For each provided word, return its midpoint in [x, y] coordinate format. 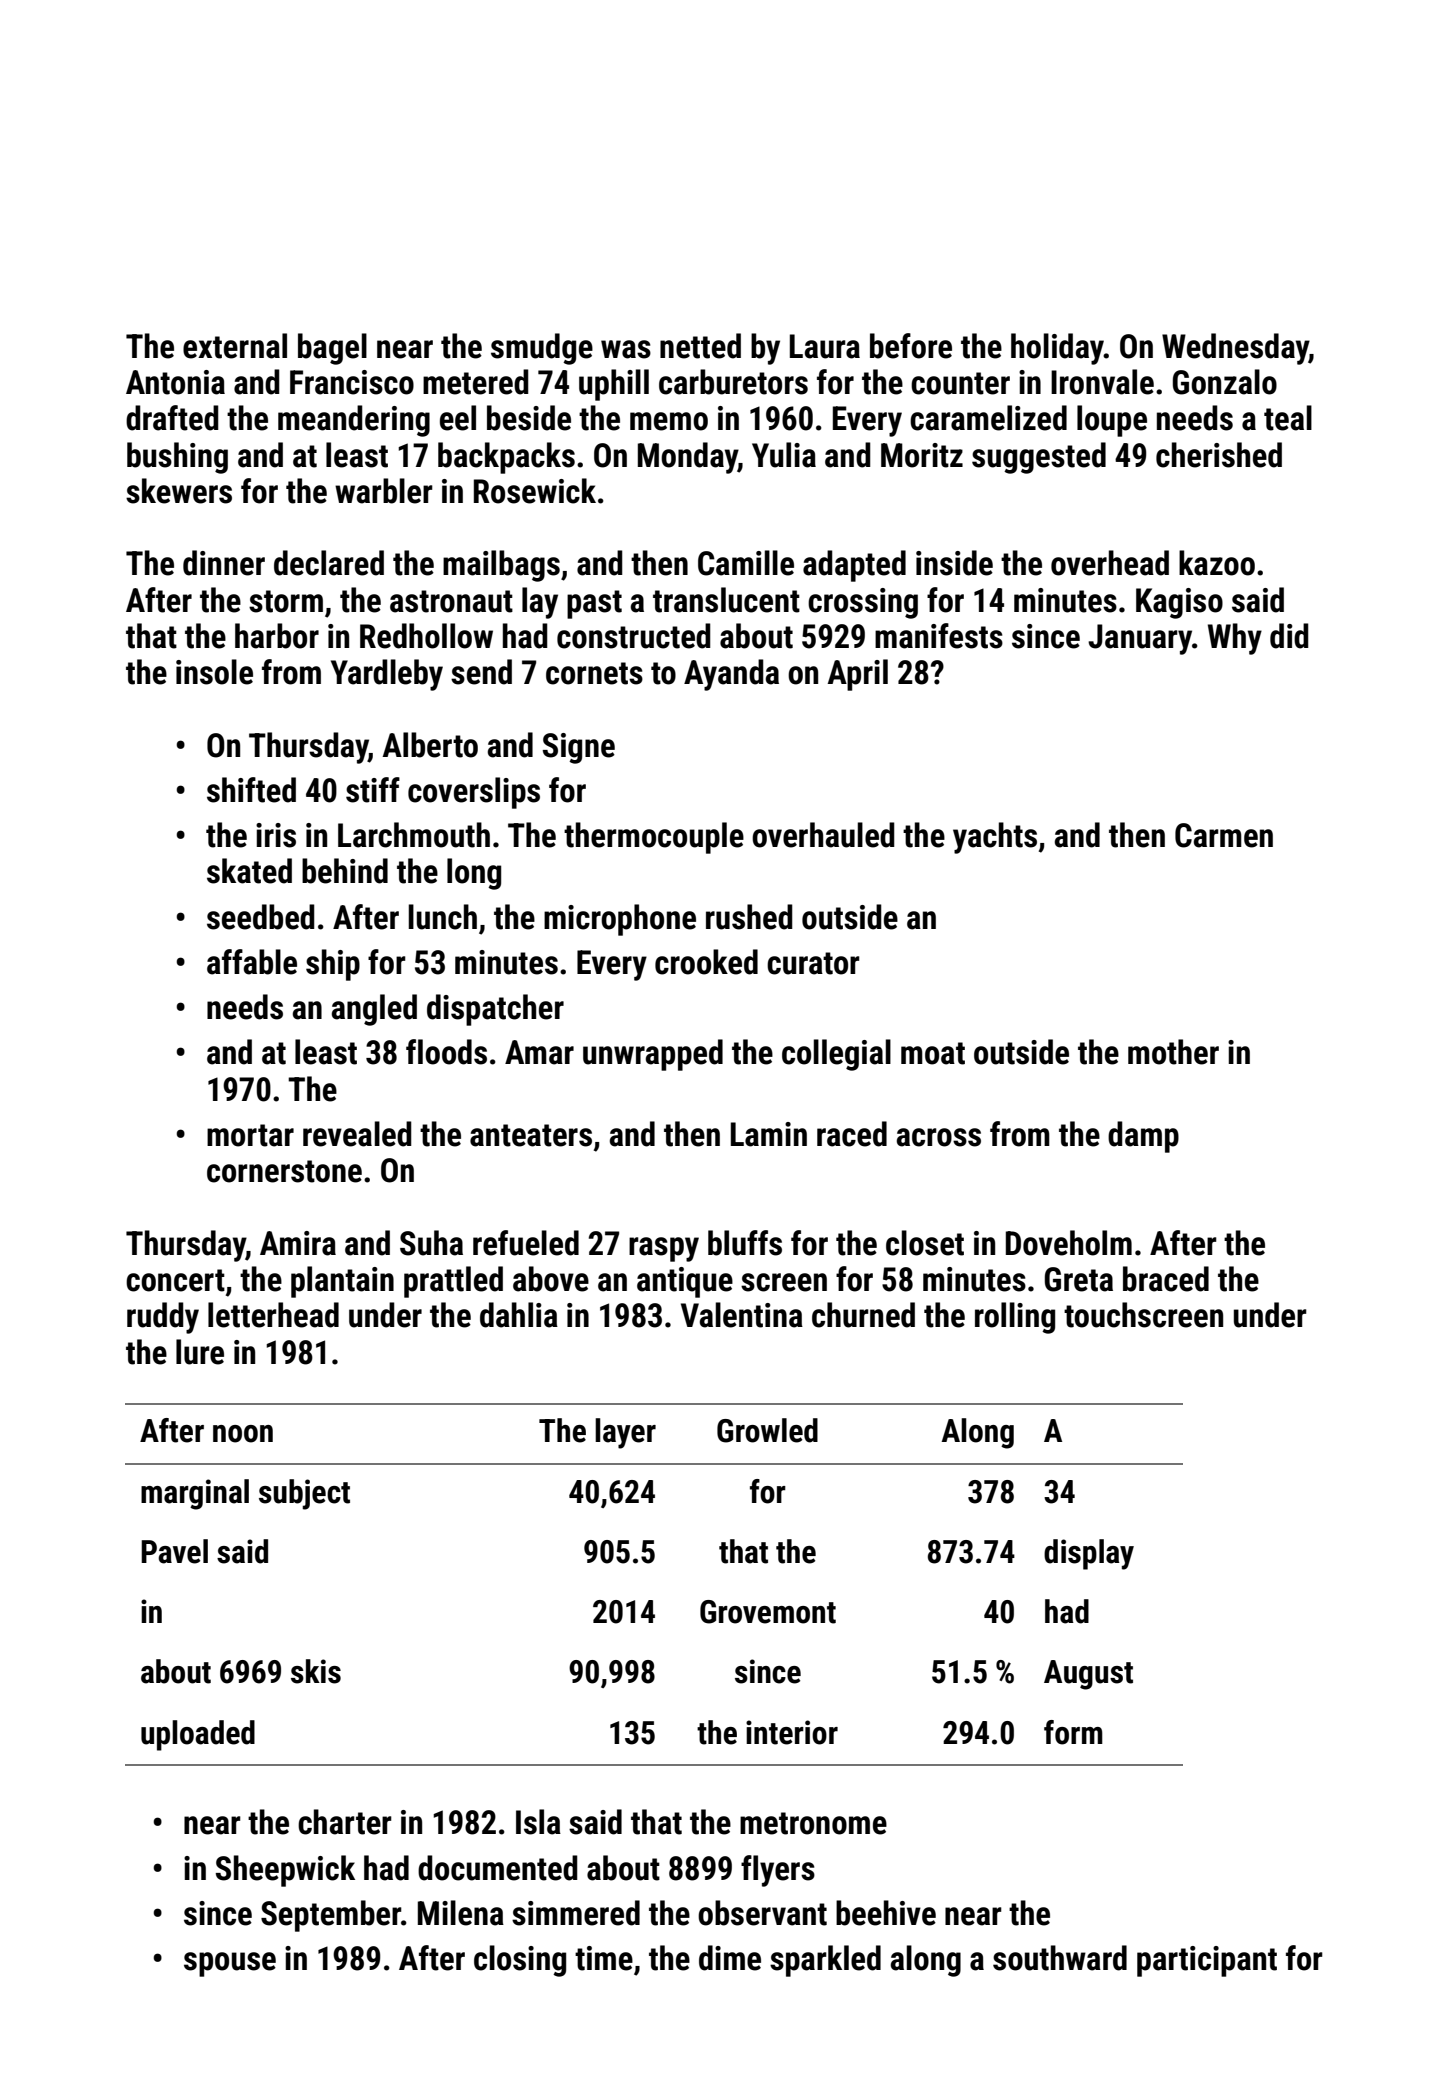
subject [304, 1494]
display [1089, 1554]
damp [1143, 1137]
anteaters [531, 1135]
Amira [298, 1243]
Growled [767, 1430]
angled [374, 1010]
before [911, 346]
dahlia [519, 1315]
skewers [179, 491]
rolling [1015, 1318]
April [857, 675]
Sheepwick [285, 1871]
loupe [1112, 421]
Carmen [1224, 835]
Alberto [430, 745]
